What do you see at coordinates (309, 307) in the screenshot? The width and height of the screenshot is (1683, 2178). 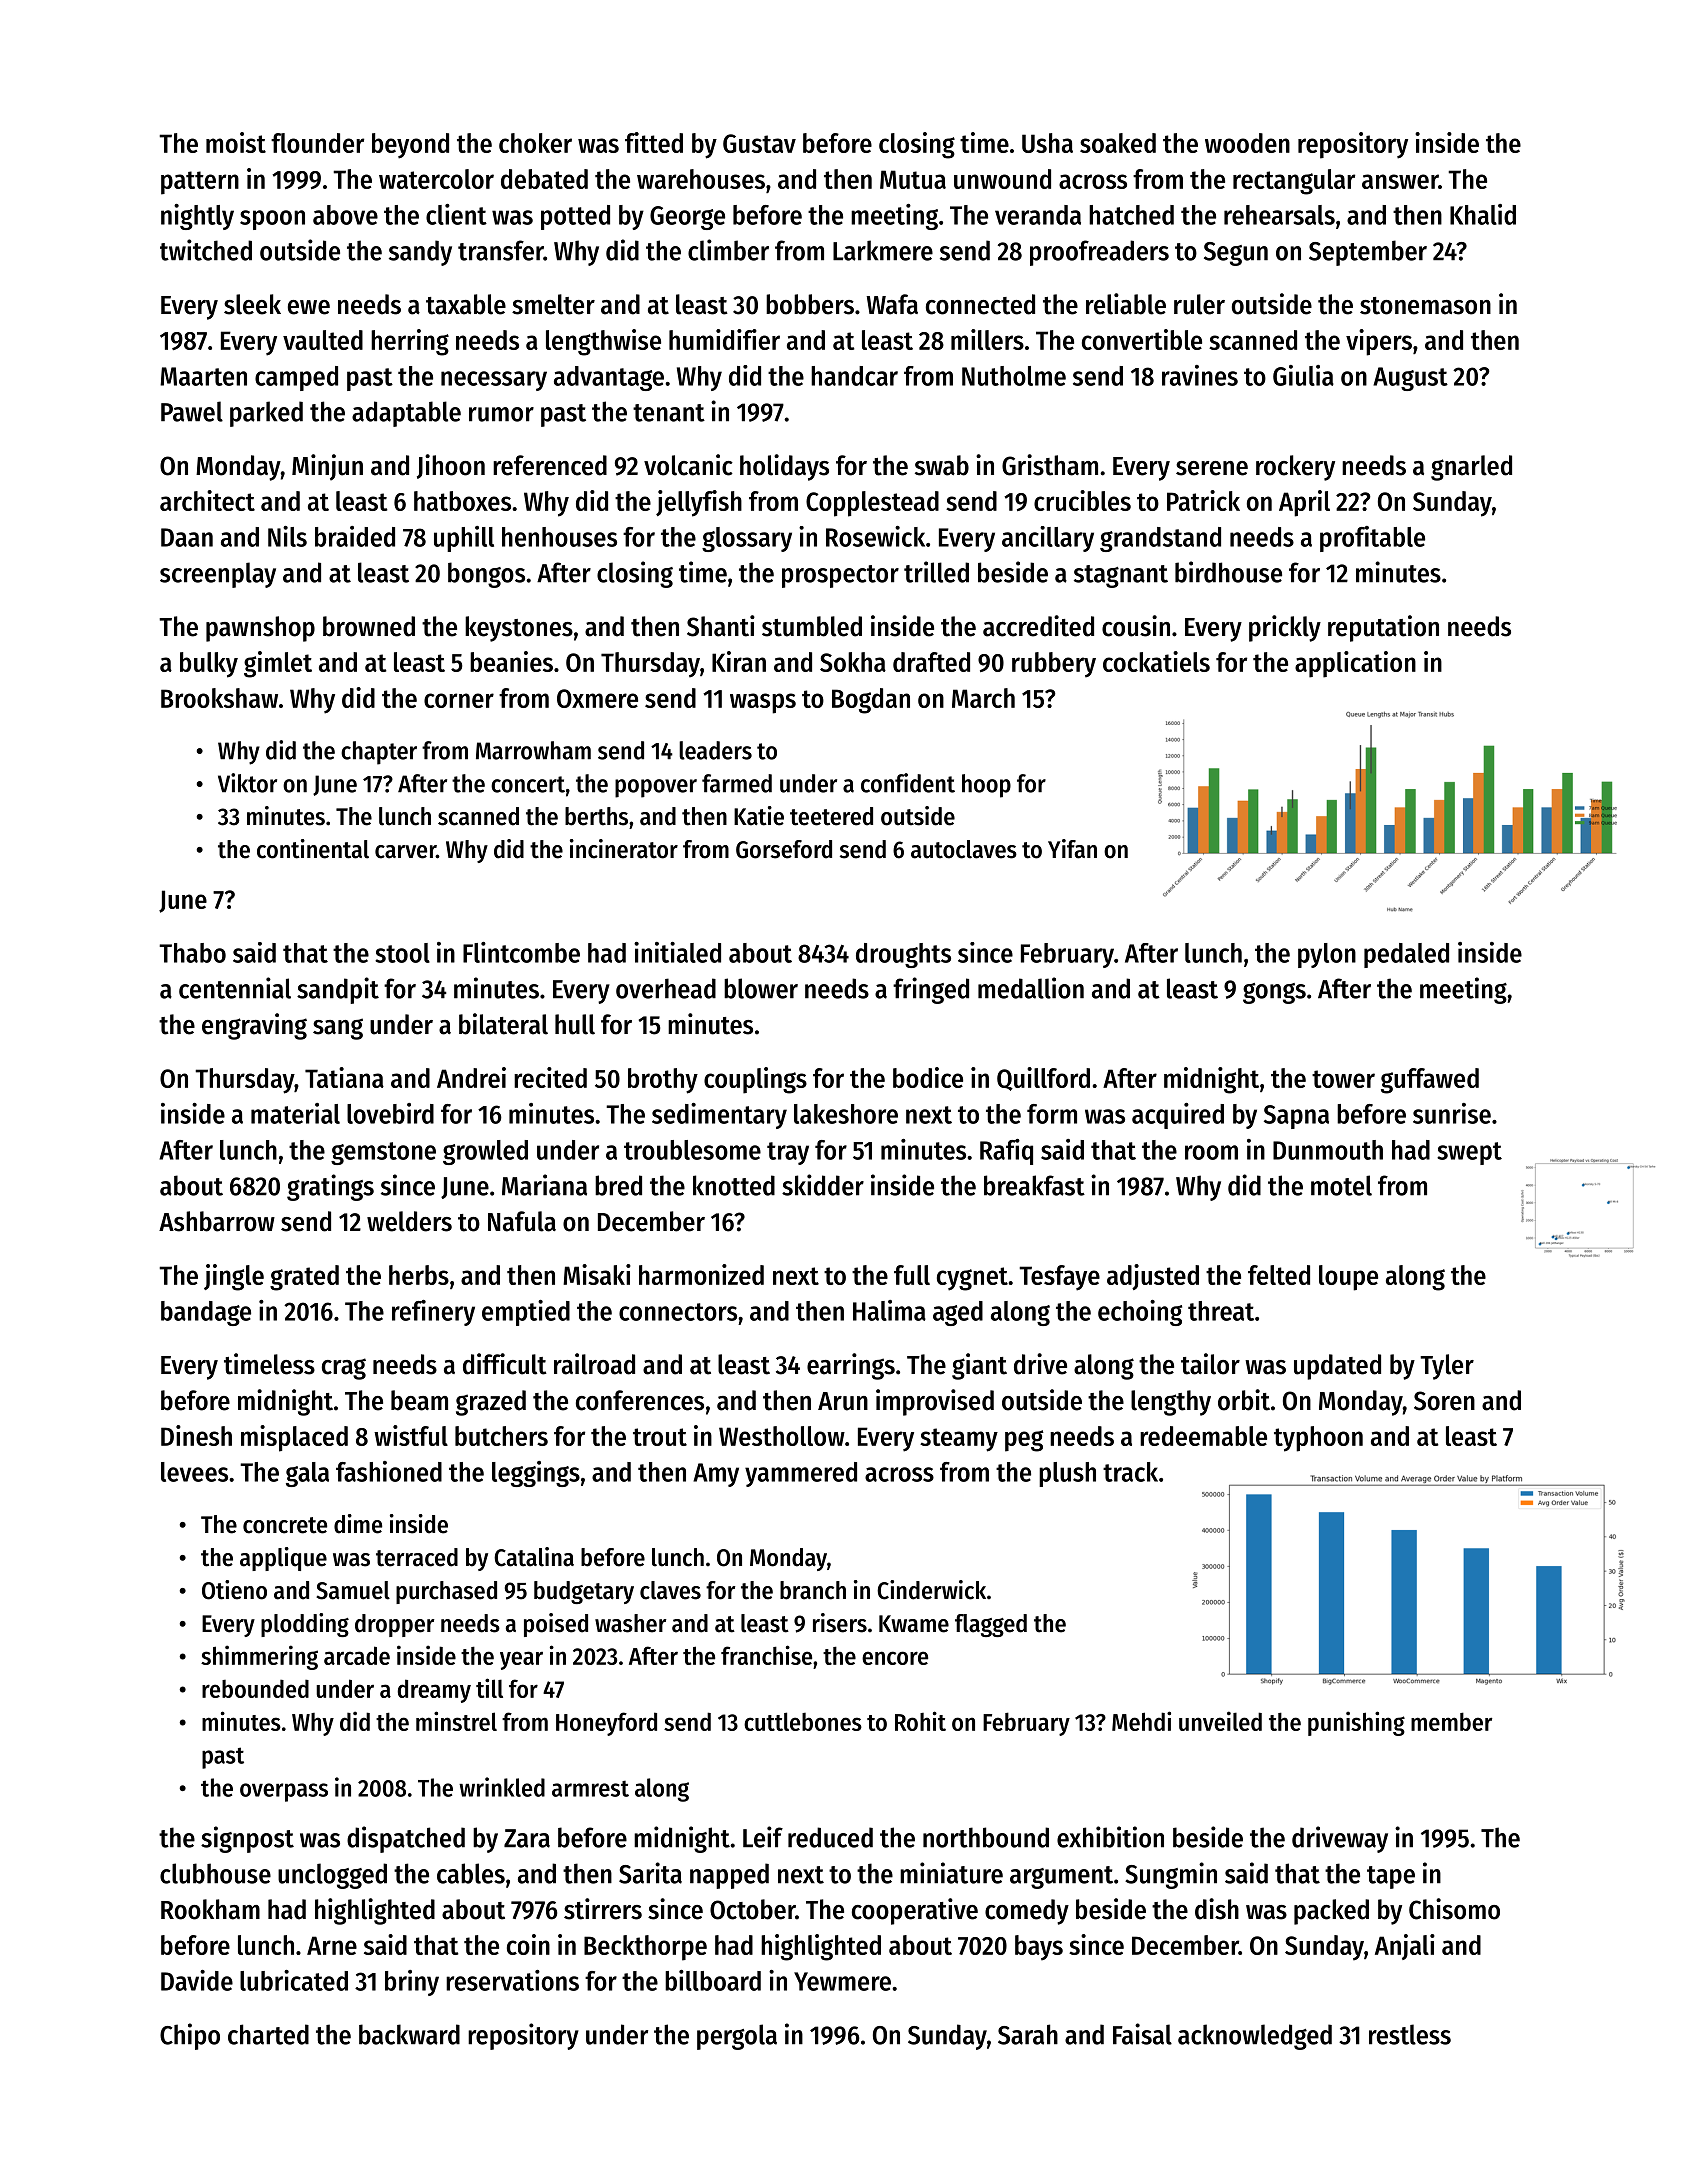 I see `ewe` at bounding box center [309, 307].
